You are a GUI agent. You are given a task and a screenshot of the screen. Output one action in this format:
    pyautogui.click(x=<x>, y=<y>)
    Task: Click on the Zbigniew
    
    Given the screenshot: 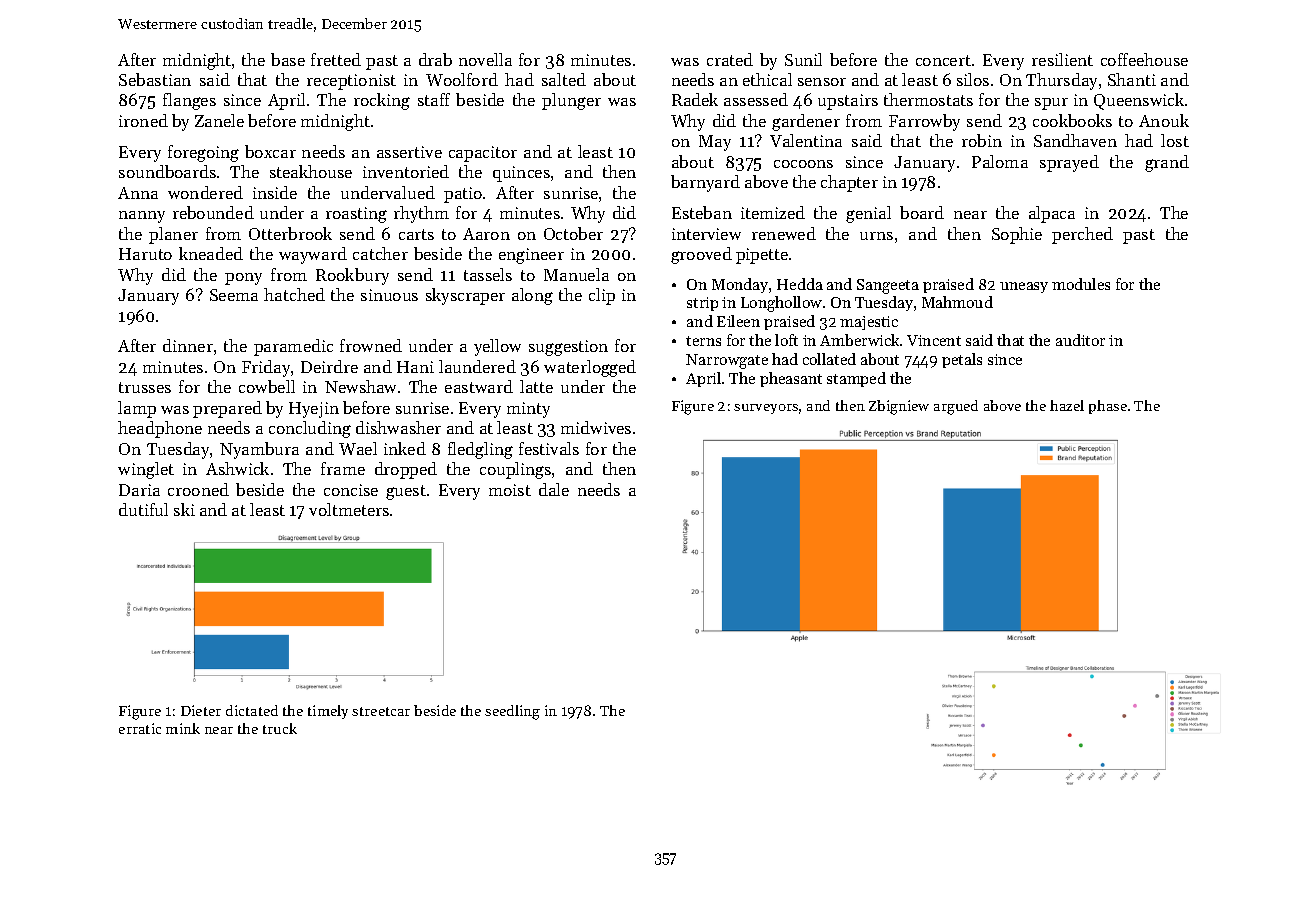 What is the action you would take?
    pyautogui.click(x=899, y=407)
